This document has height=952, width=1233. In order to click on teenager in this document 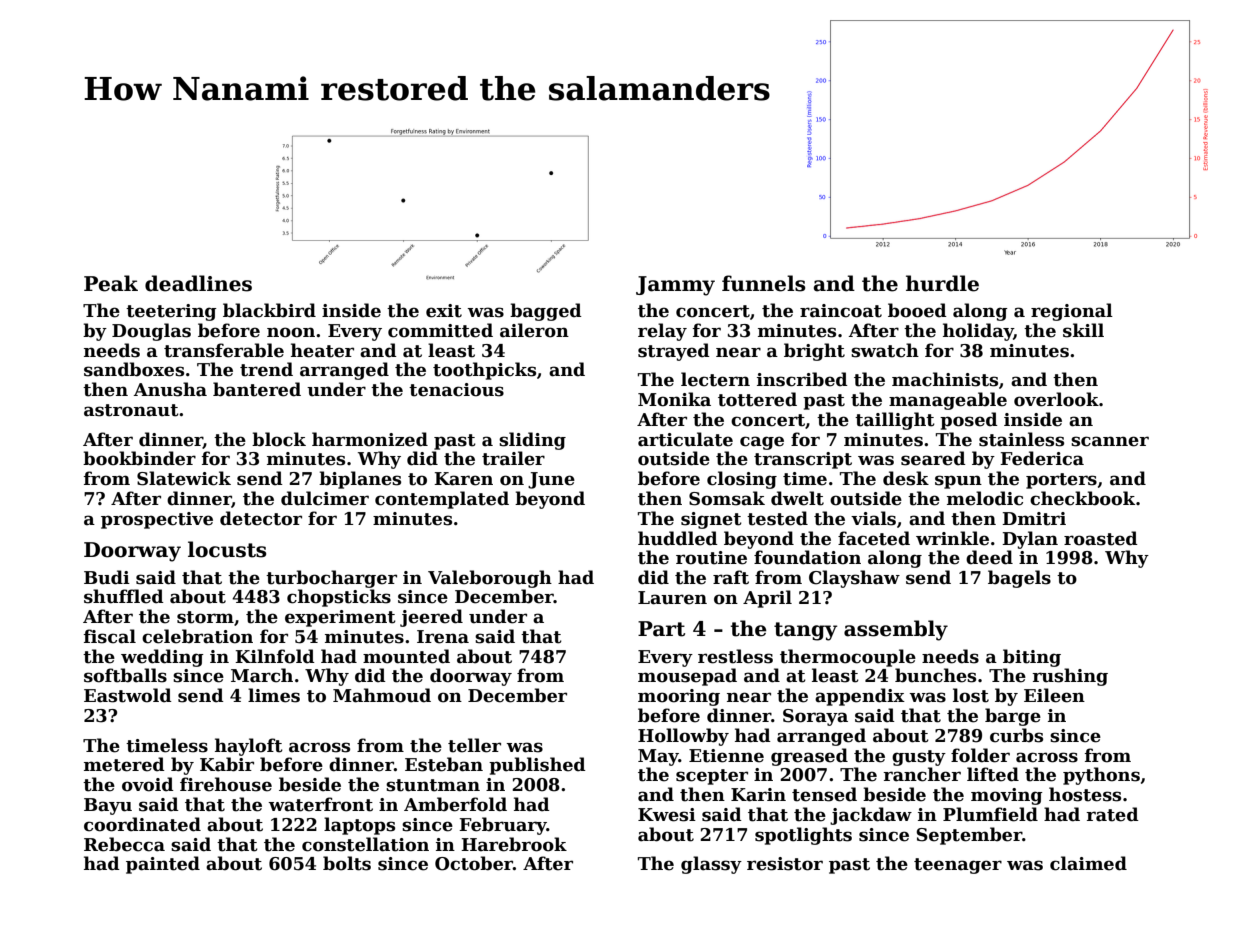, I will do `click(958, 866)`.
